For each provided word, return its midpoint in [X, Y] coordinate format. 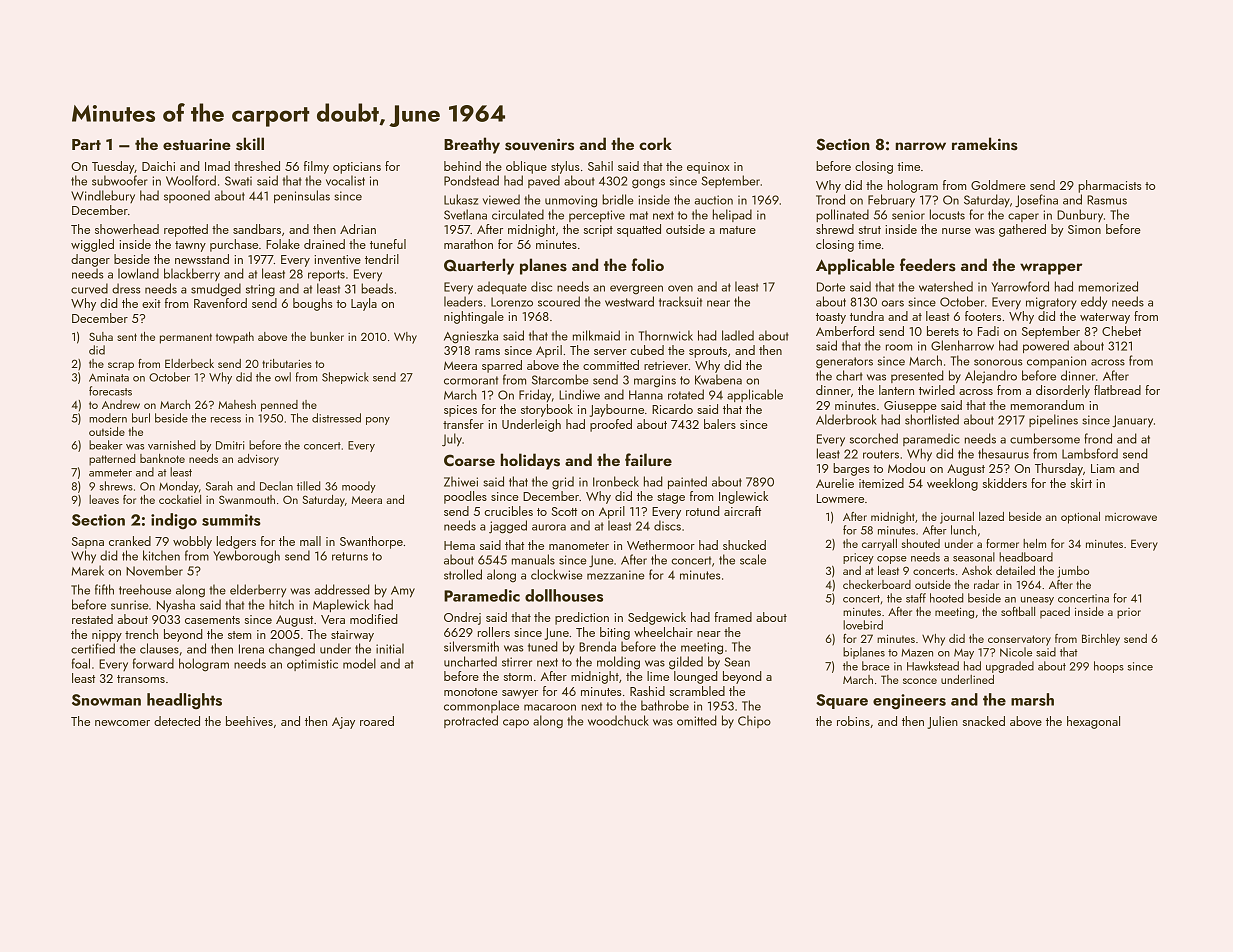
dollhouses [564, 595]
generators [844, 363]
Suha [101, 336]
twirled [937, 390]
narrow [920, 146]
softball [1018, 611]
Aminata [109, 377]
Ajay [343, 723]
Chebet [1121, 331]
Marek [88, 570]
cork [655, 143]
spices [460, 411]
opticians [357, 168]
